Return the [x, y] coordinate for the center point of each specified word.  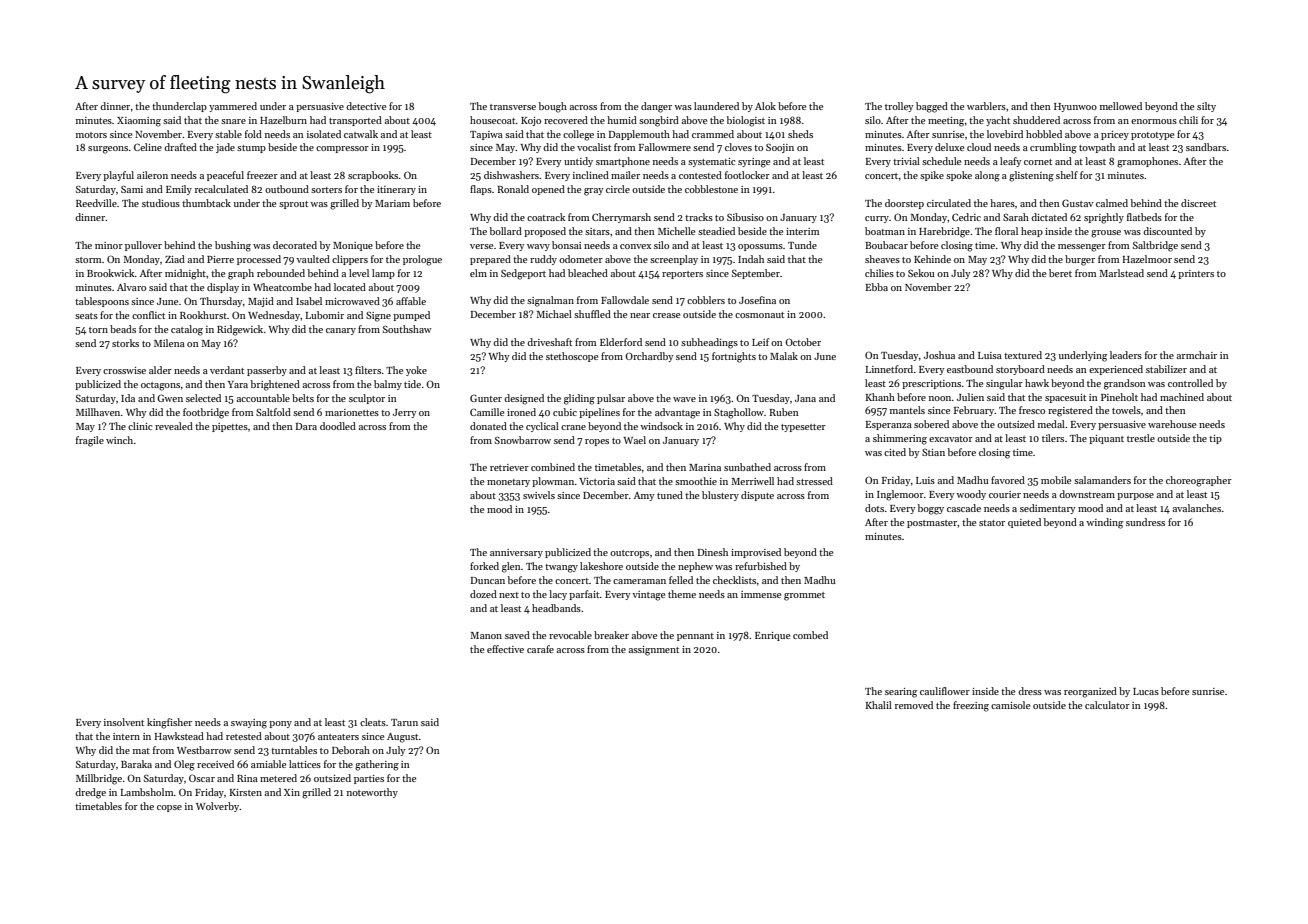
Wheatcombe [282, 287]
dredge [90, 793]
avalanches [1197, 508]
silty [1206, 107]
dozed [483, 594]
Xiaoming [139, 122]
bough [553, 107]
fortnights [734, 357]
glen [511, 567]
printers [1196, 274]
